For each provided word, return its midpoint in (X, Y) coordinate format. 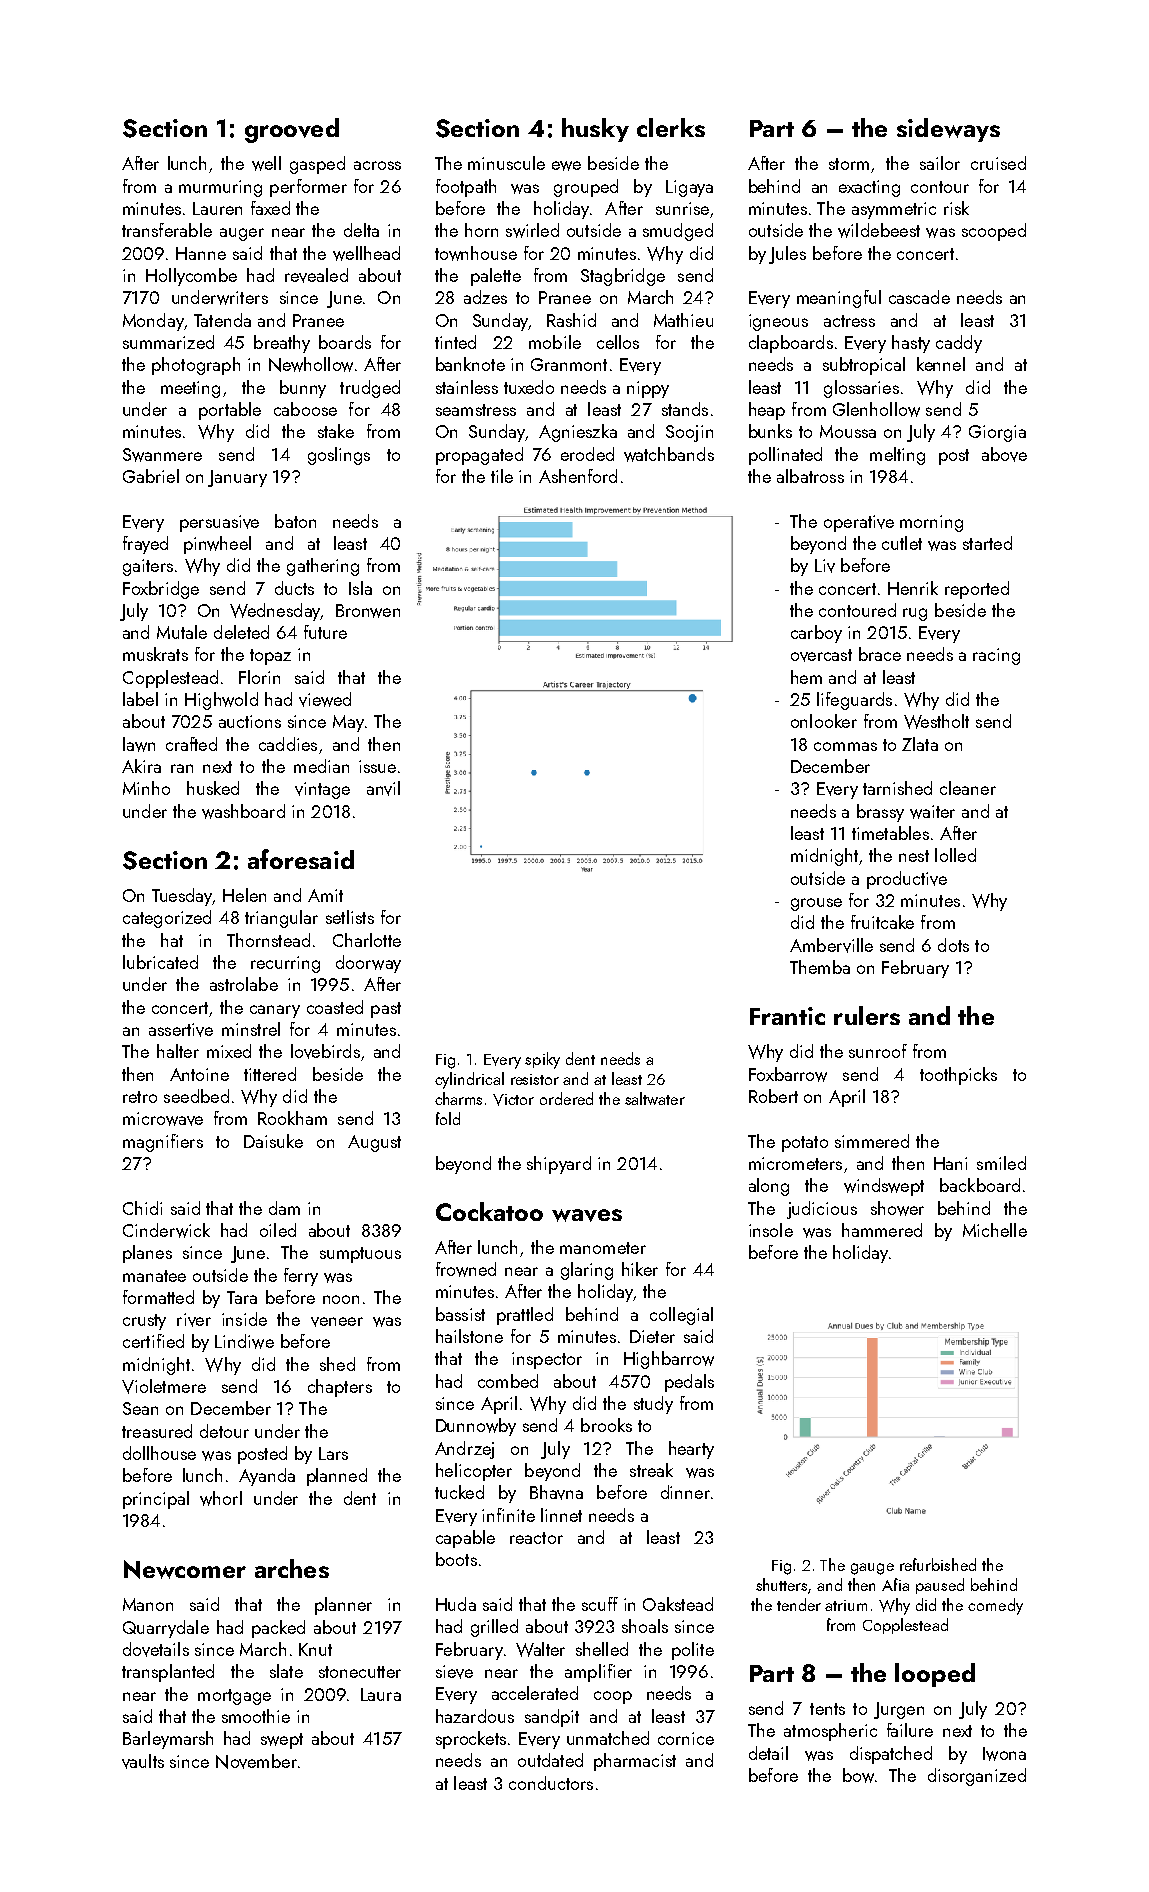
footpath (466, 188)
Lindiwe (244, 1341)
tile (502, 476)
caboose (305, 409)
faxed (270, 208)
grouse (816, 904)
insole (771, 1230)
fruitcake (882, 922)
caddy (959, 344)
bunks (770, 431)
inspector (547, 1360)
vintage (322, 790)
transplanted (168, 1673)
